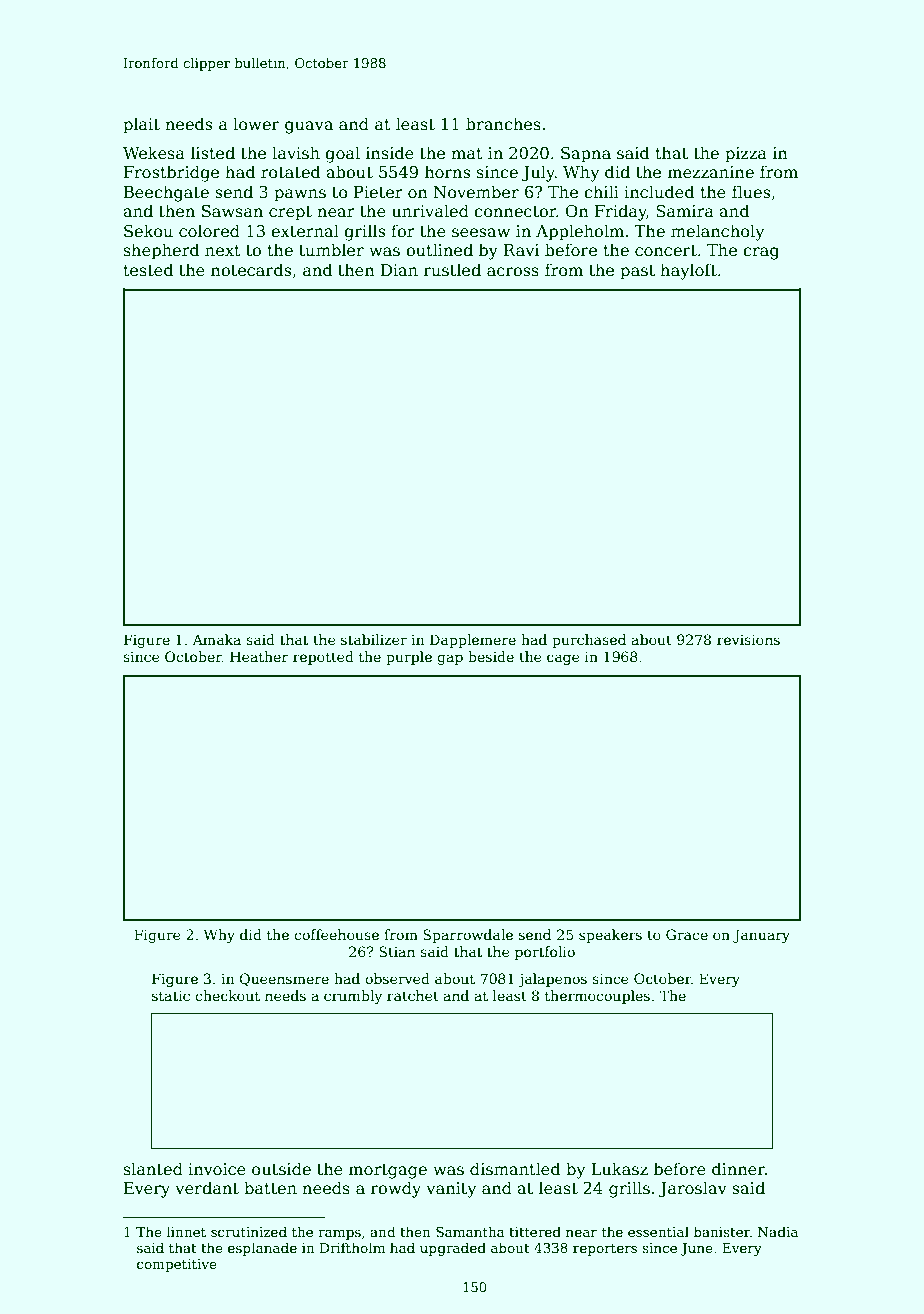 The image size is (924, 1314). What do you see at coordinates (453, 1249) in the page?
I see `upgraded` at bounding box center [453, 1249].
